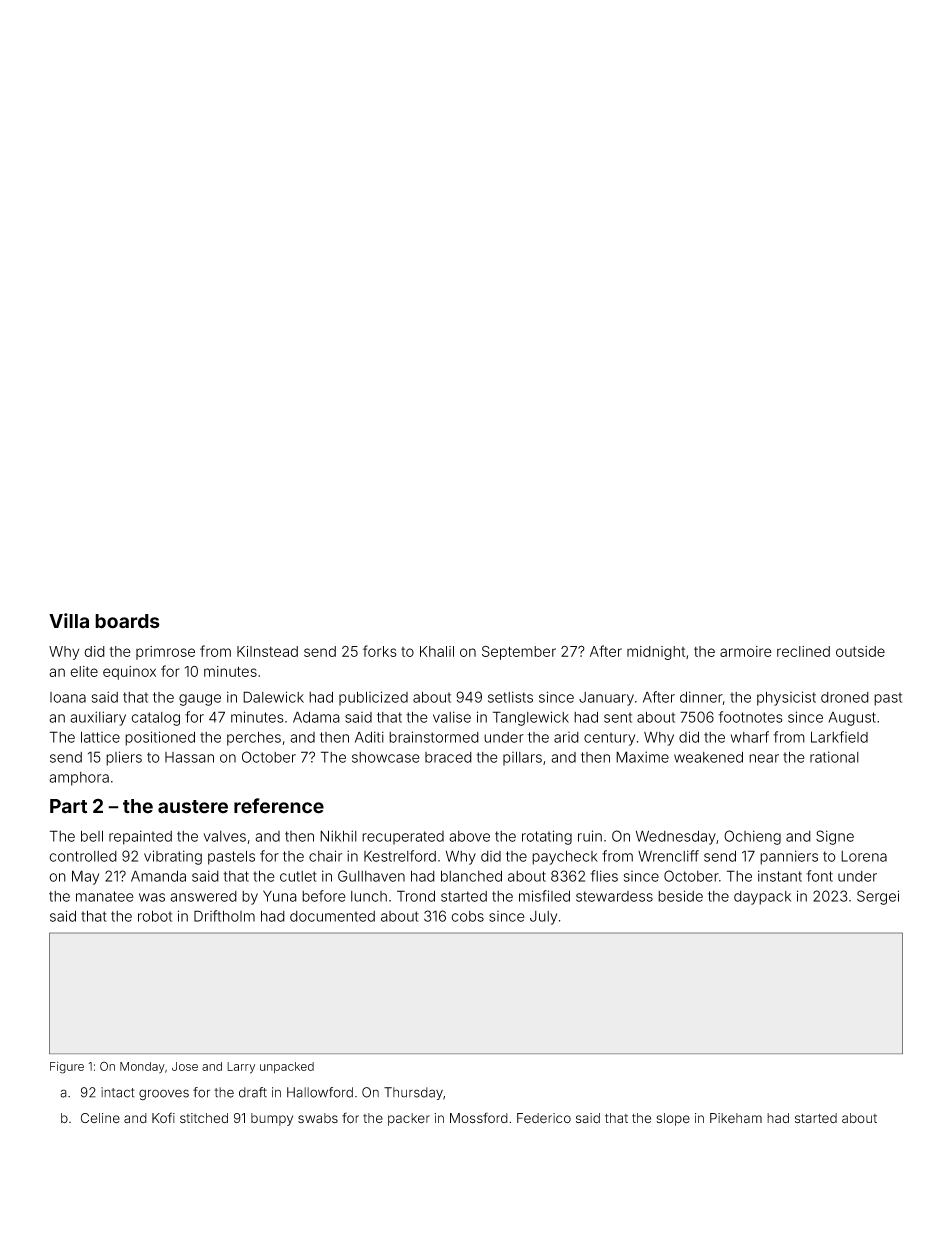 This screenshot has height=1233, width=952. I want to click on swabs, so click(318, 1118).
